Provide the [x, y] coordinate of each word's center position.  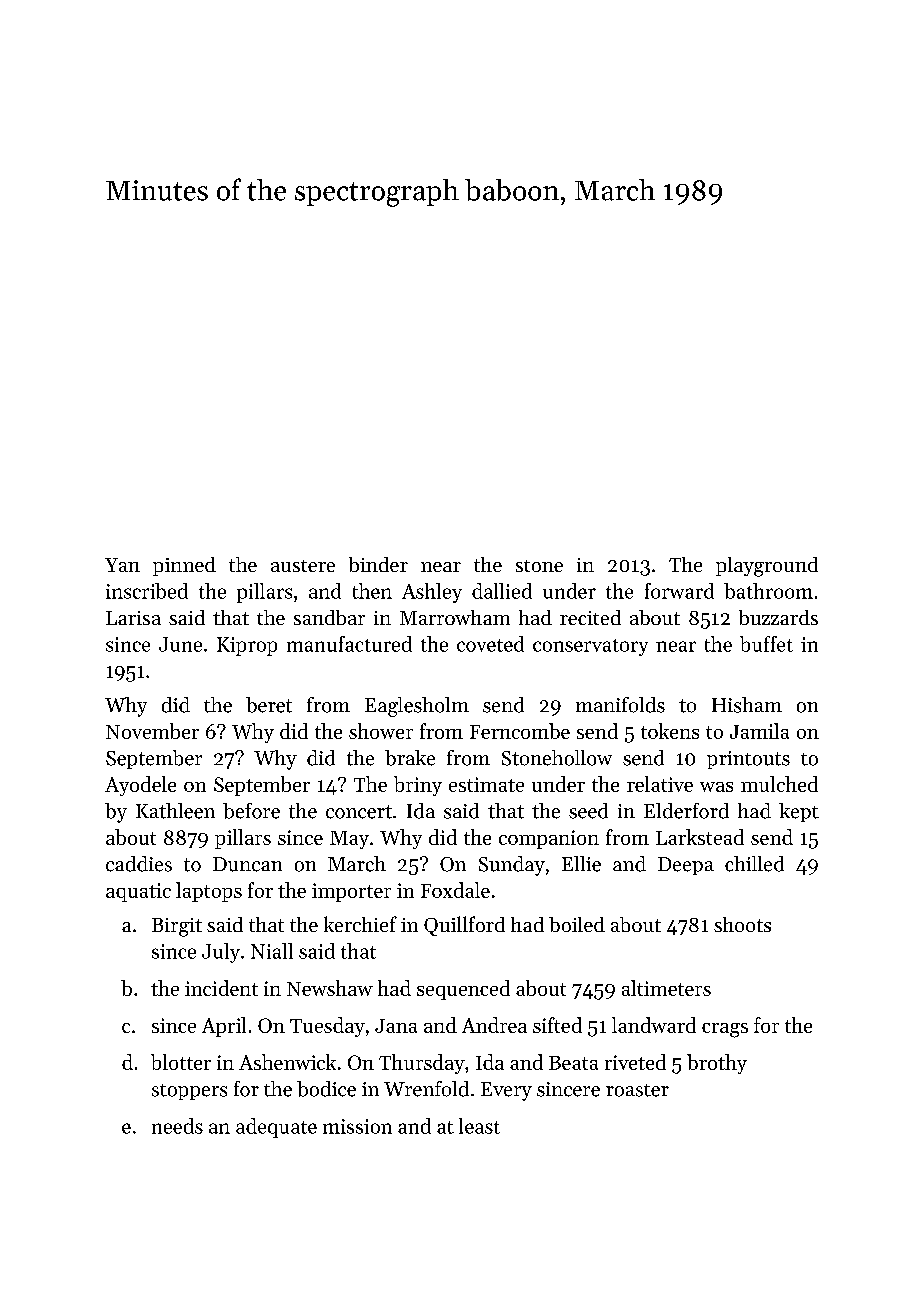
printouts [748, 760]
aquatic [138, 892]
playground [767, 567]
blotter [181, 1062]
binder [378, 564]
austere [303, 566]
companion [549, 839]
